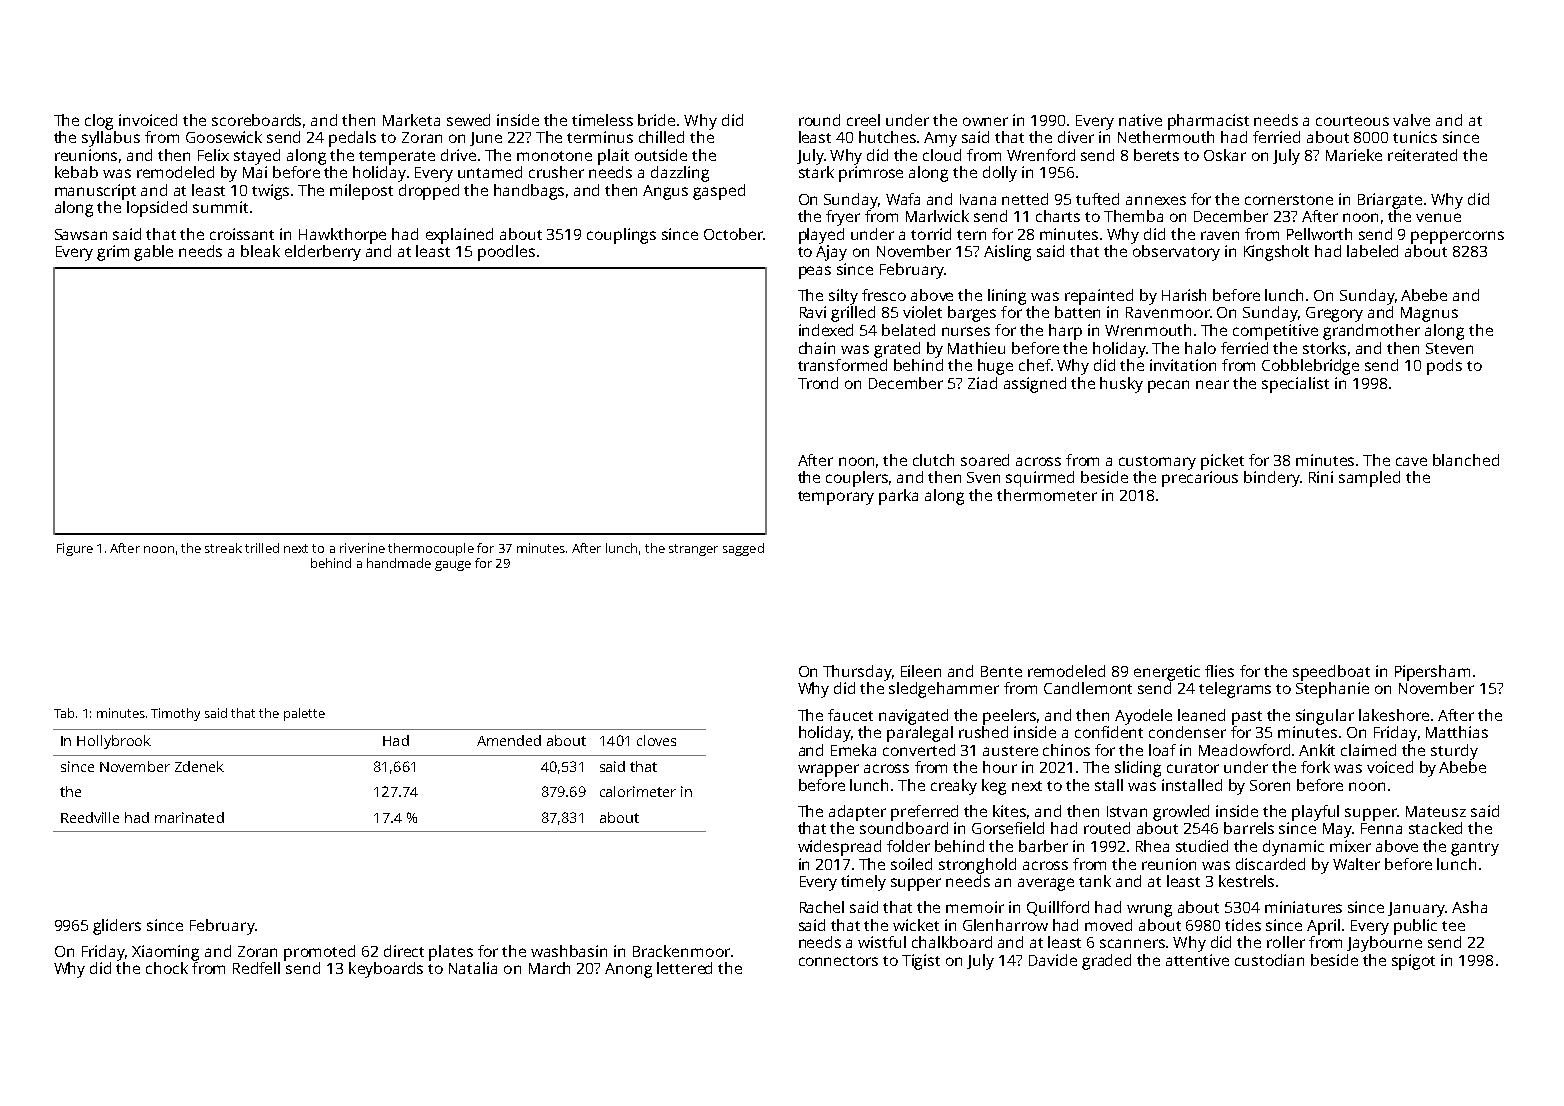 The image size is (1564, 1106). Describe the element at coordinates (638, 791) in the screenshot. I see `calorimeter` at that location.
